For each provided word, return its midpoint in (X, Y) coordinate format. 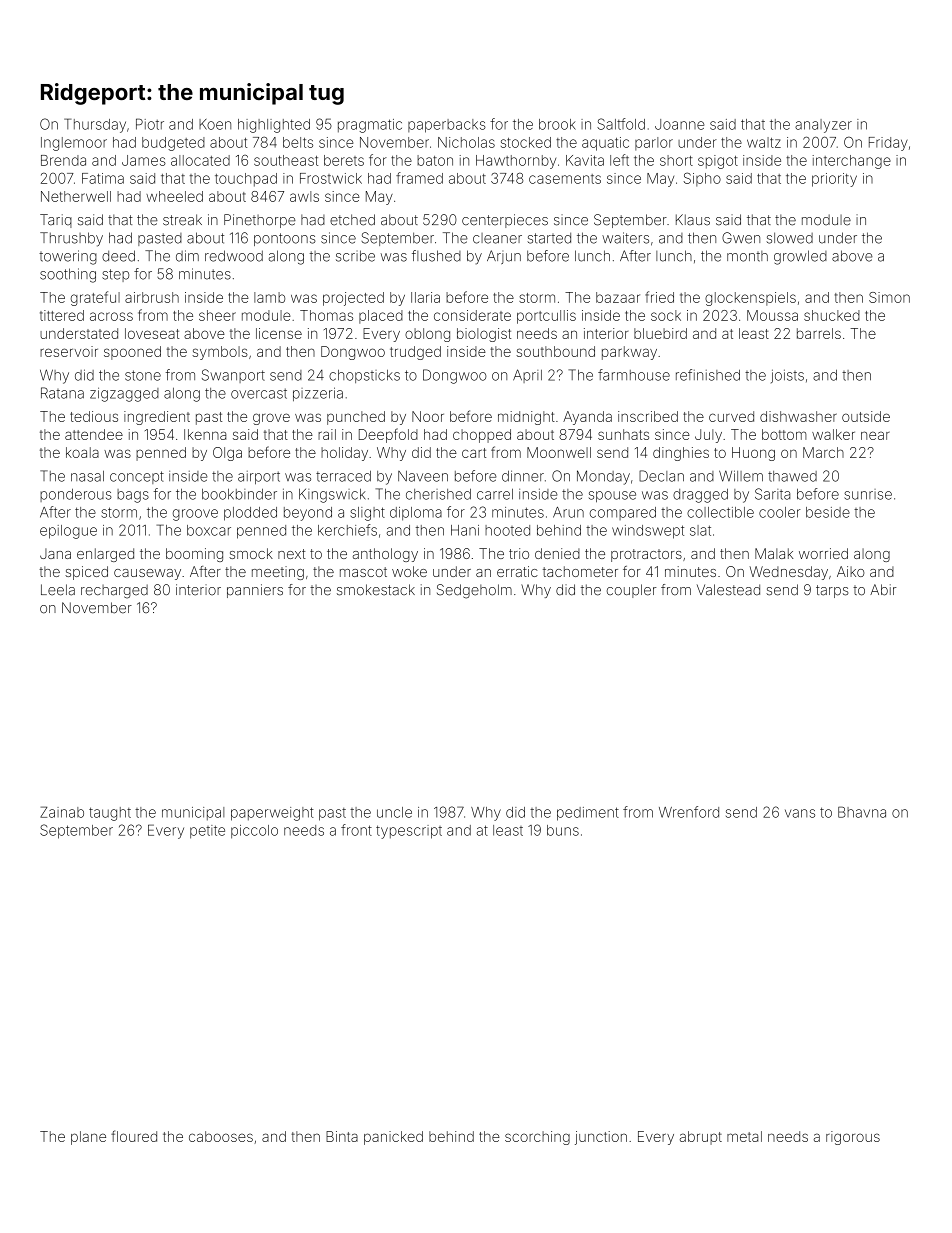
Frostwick (331, 178)
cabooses (221, 1136)
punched (356, 418)
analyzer (823, 126)
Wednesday (788, 573)
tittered (62, 315)
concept (137, 477)
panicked (393, 1138)
